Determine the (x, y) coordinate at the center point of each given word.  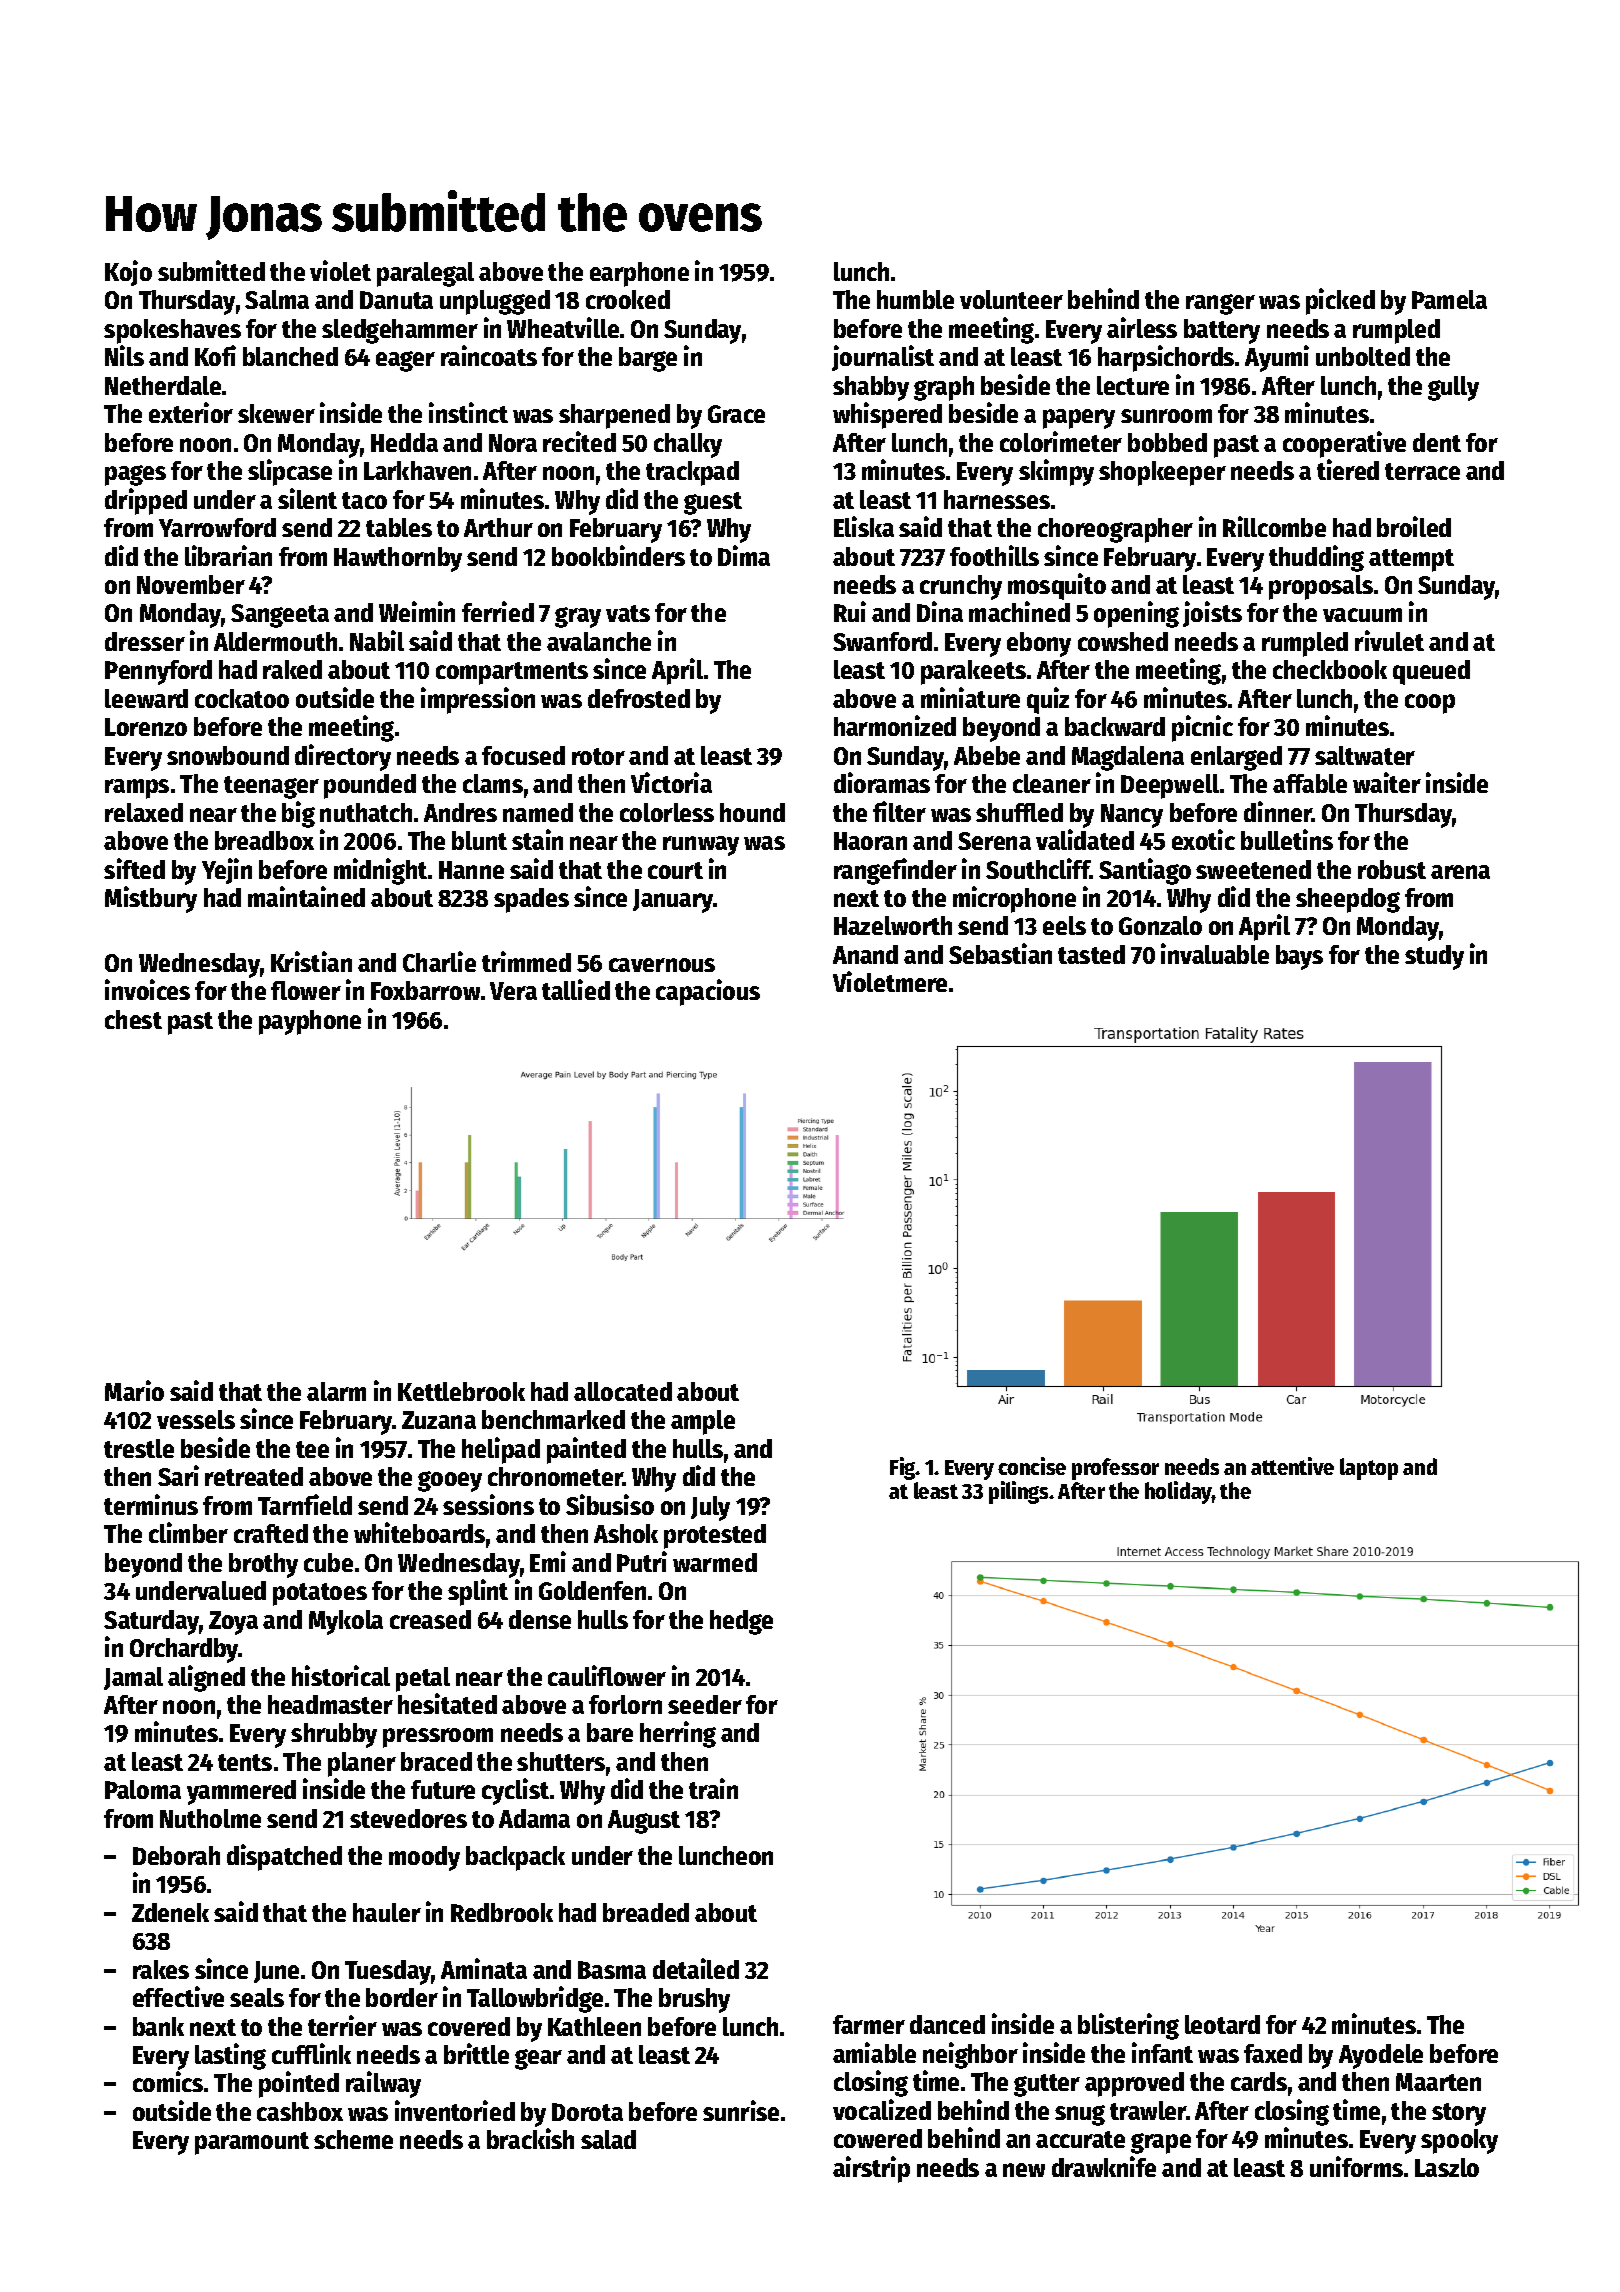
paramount (252, 2143)
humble (915, 299)
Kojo (128, 273)
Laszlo (1447, 2167)
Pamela (1449, 299)
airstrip (871, 2169)
